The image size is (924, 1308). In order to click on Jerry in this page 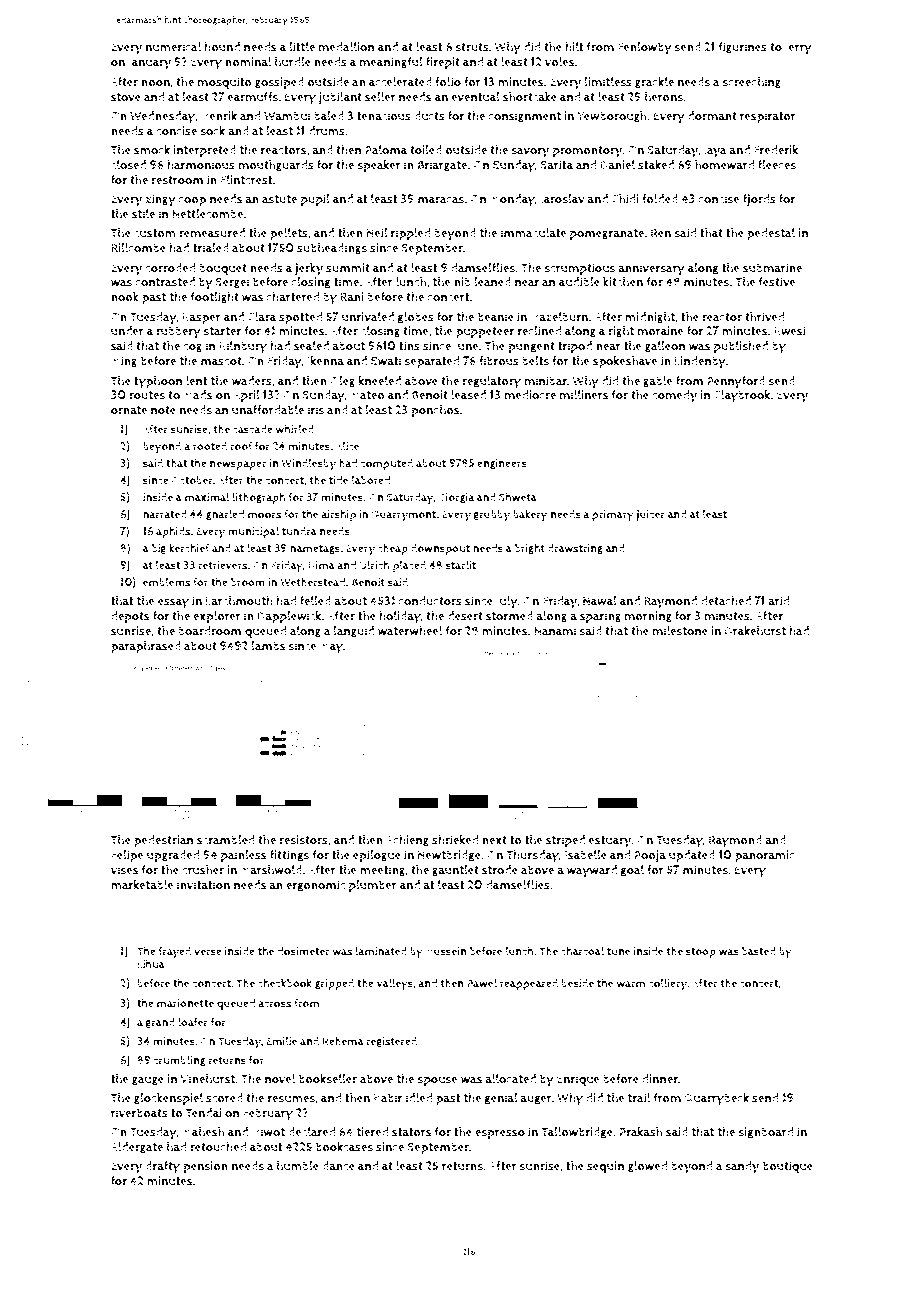, I will do `click(798, 49)`.
